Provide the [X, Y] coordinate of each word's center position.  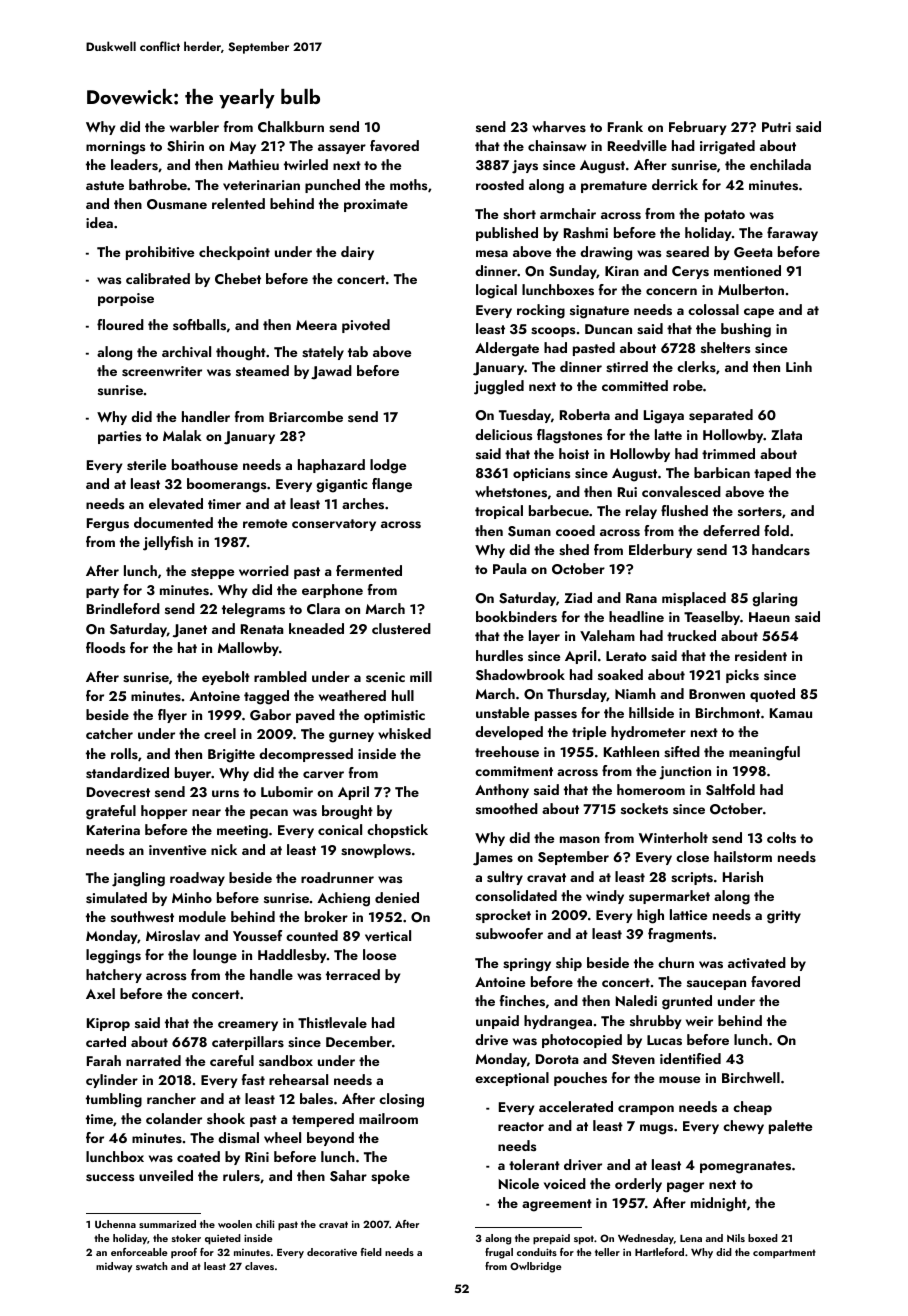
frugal [499, 1253]
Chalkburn [291, 126]
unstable [502, 712]
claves [259, 1266]
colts [781, 838]
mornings [115, 148]
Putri [776, 127]
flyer [172, 716]
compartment [784, 1253]
